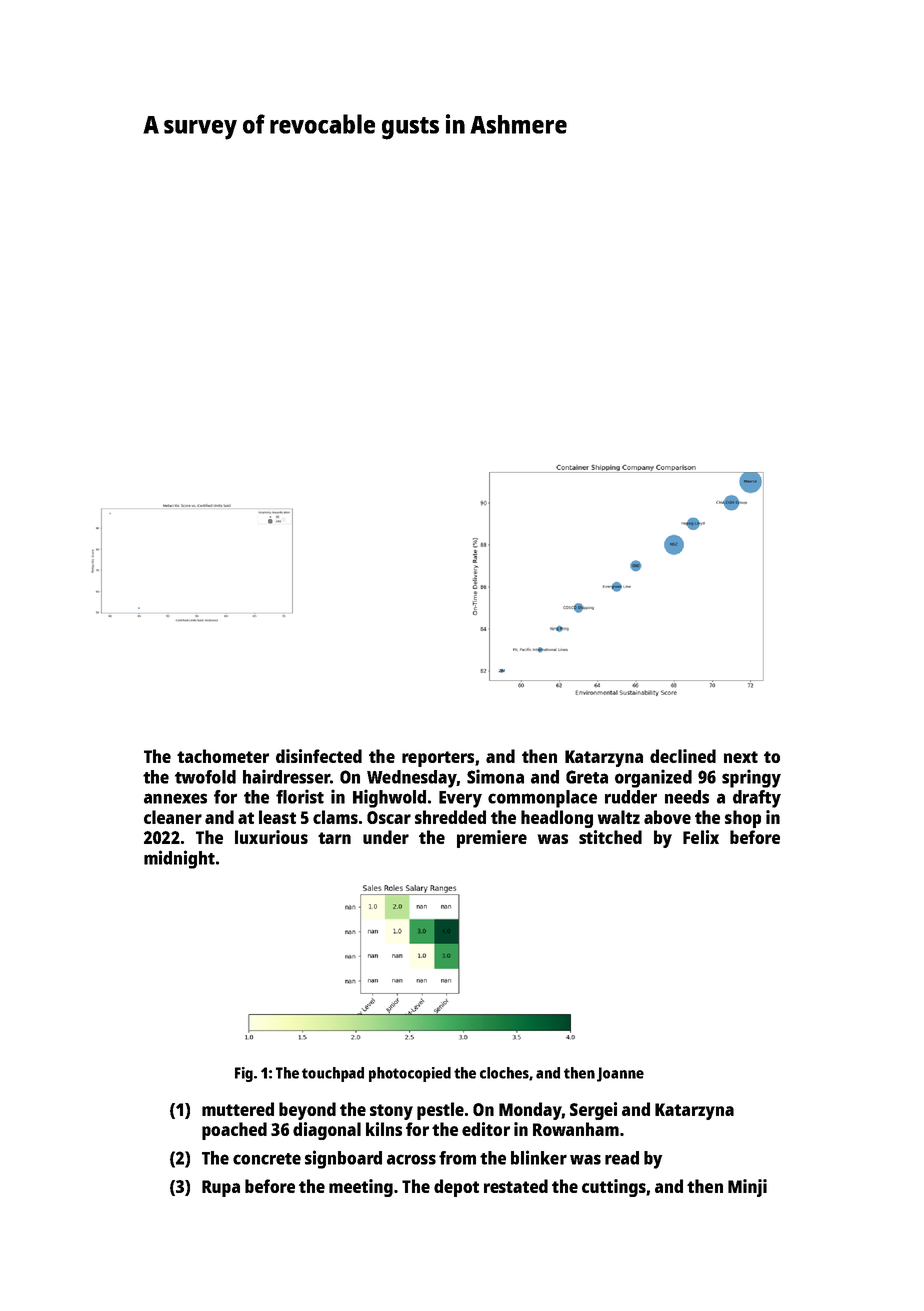  I want to click on Sergei, so click(593, 1111).
